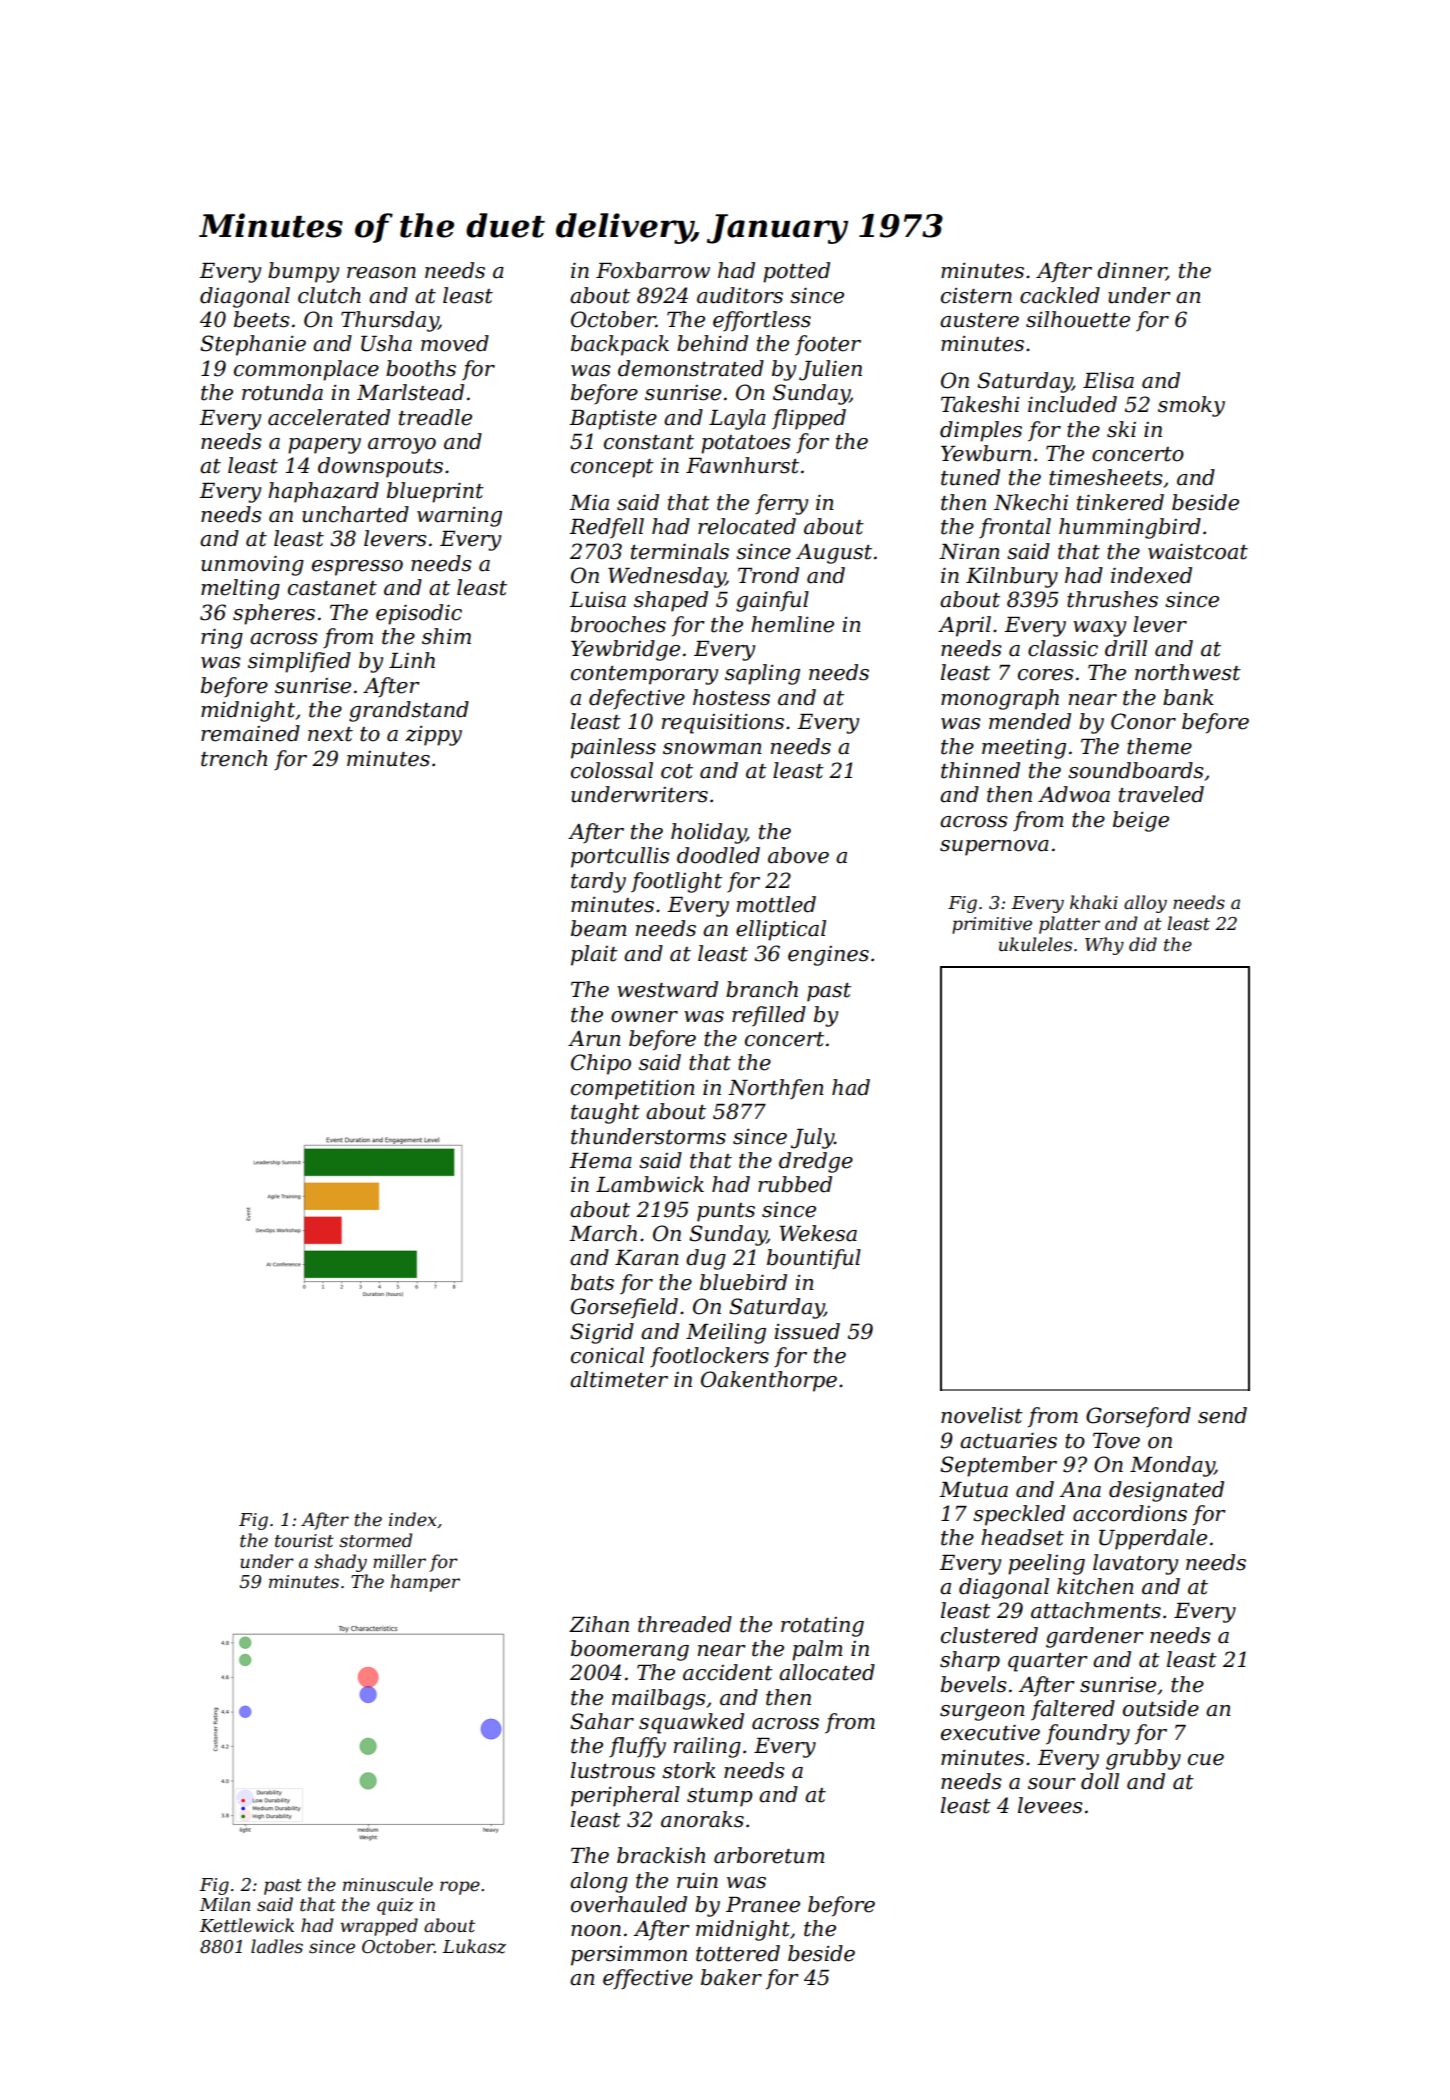 This screenshot has width=1450, height=2100. Describe the element at coordinates (381, 273) in the screenshot. I see `reason` at that location.
